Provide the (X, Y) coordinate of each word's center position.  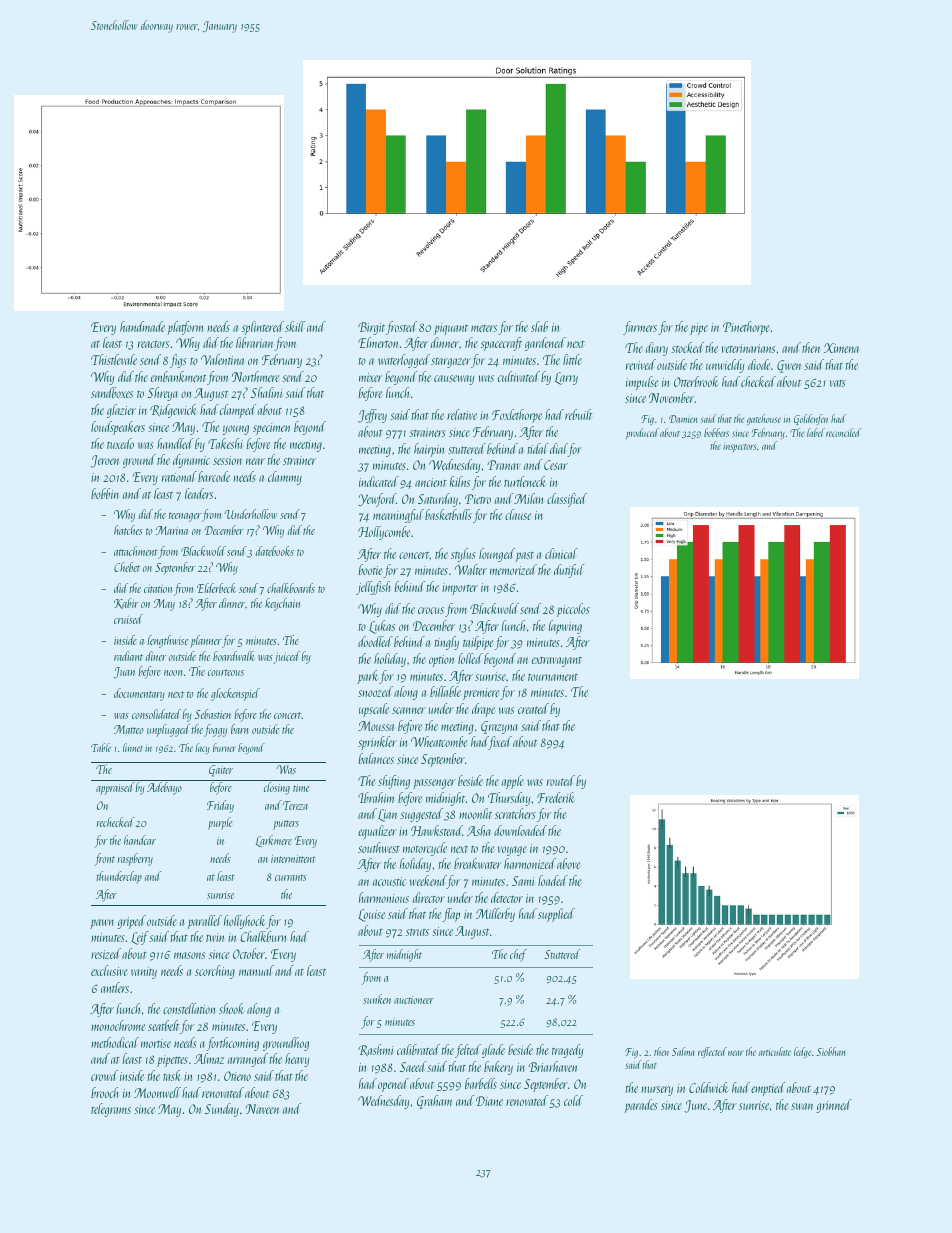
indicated (379, 481)
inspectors (739, 448)
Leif (140, 938)
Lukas (382, 627)
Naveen (262, 1109)
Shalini (266, 392)
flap (451, 915)
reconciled (843, 432)
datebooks (275, 551)
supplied (556, 915)
